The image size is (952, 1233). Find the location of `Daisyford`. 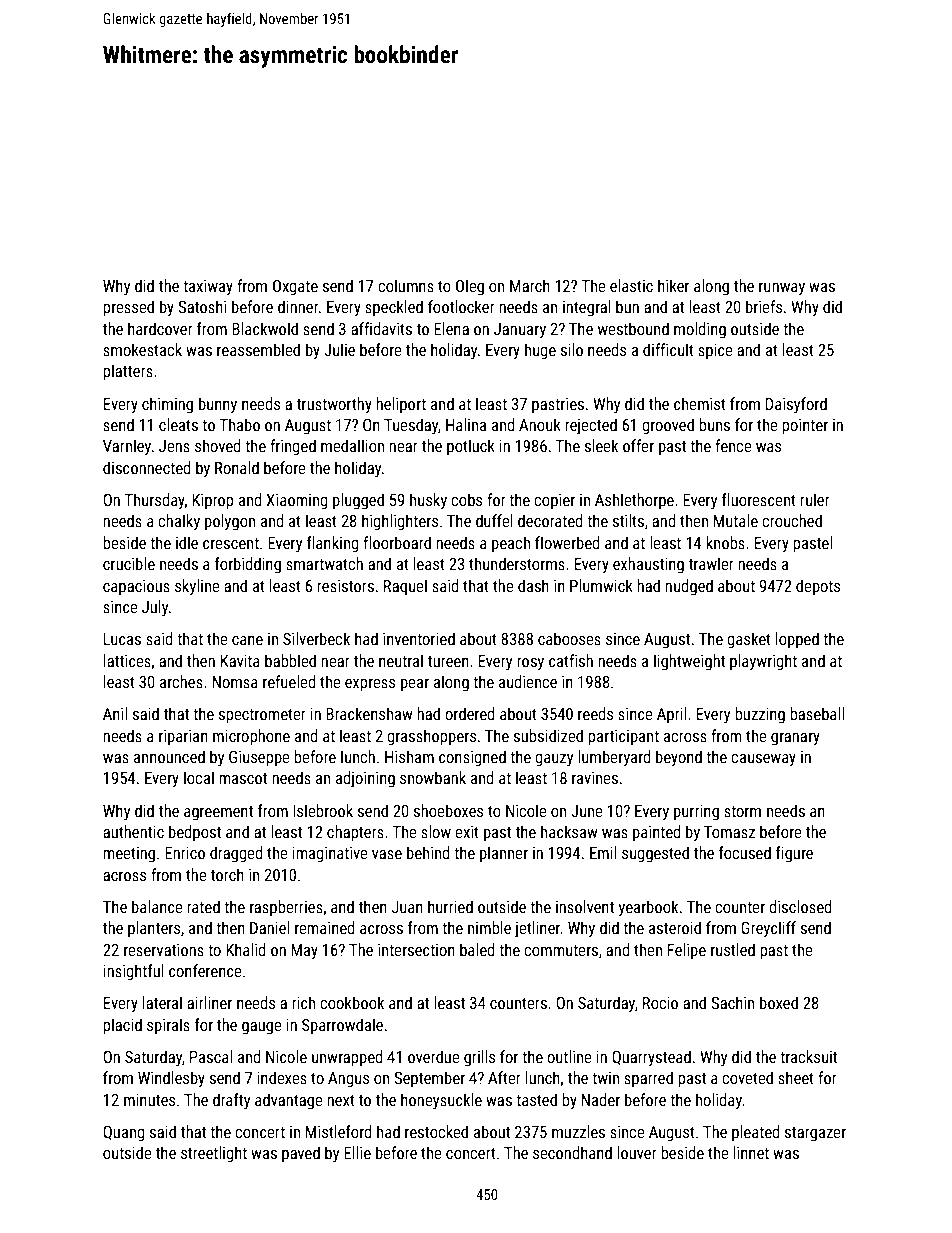

Daisyford is located at coordinates (796, 405).
